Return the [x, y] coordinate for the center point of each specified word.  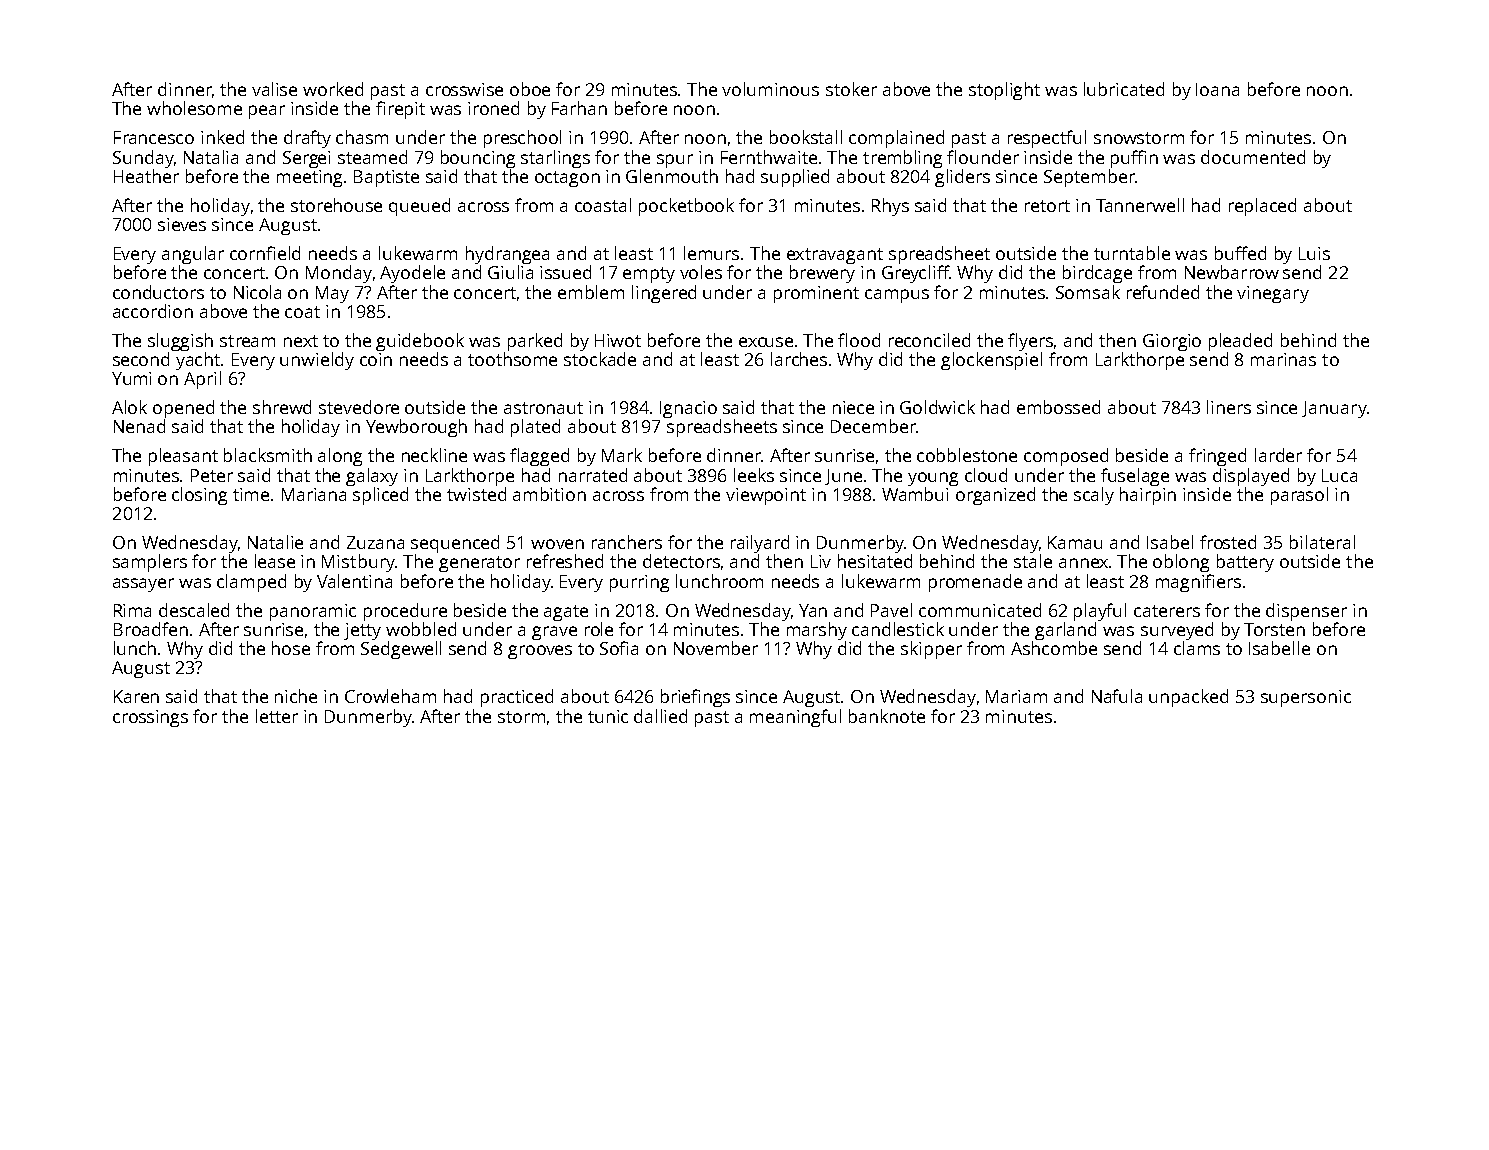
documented [1253, 157]
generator [479, 564]
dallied [660, 716]
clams [1197, 648]
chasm [362, 137]
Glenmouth [672, 176]
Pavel [891, 610]
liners [1229, 407]
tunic [608, 716]
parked [535, 342]
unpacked [1188, 698]
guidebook [420, 342]
